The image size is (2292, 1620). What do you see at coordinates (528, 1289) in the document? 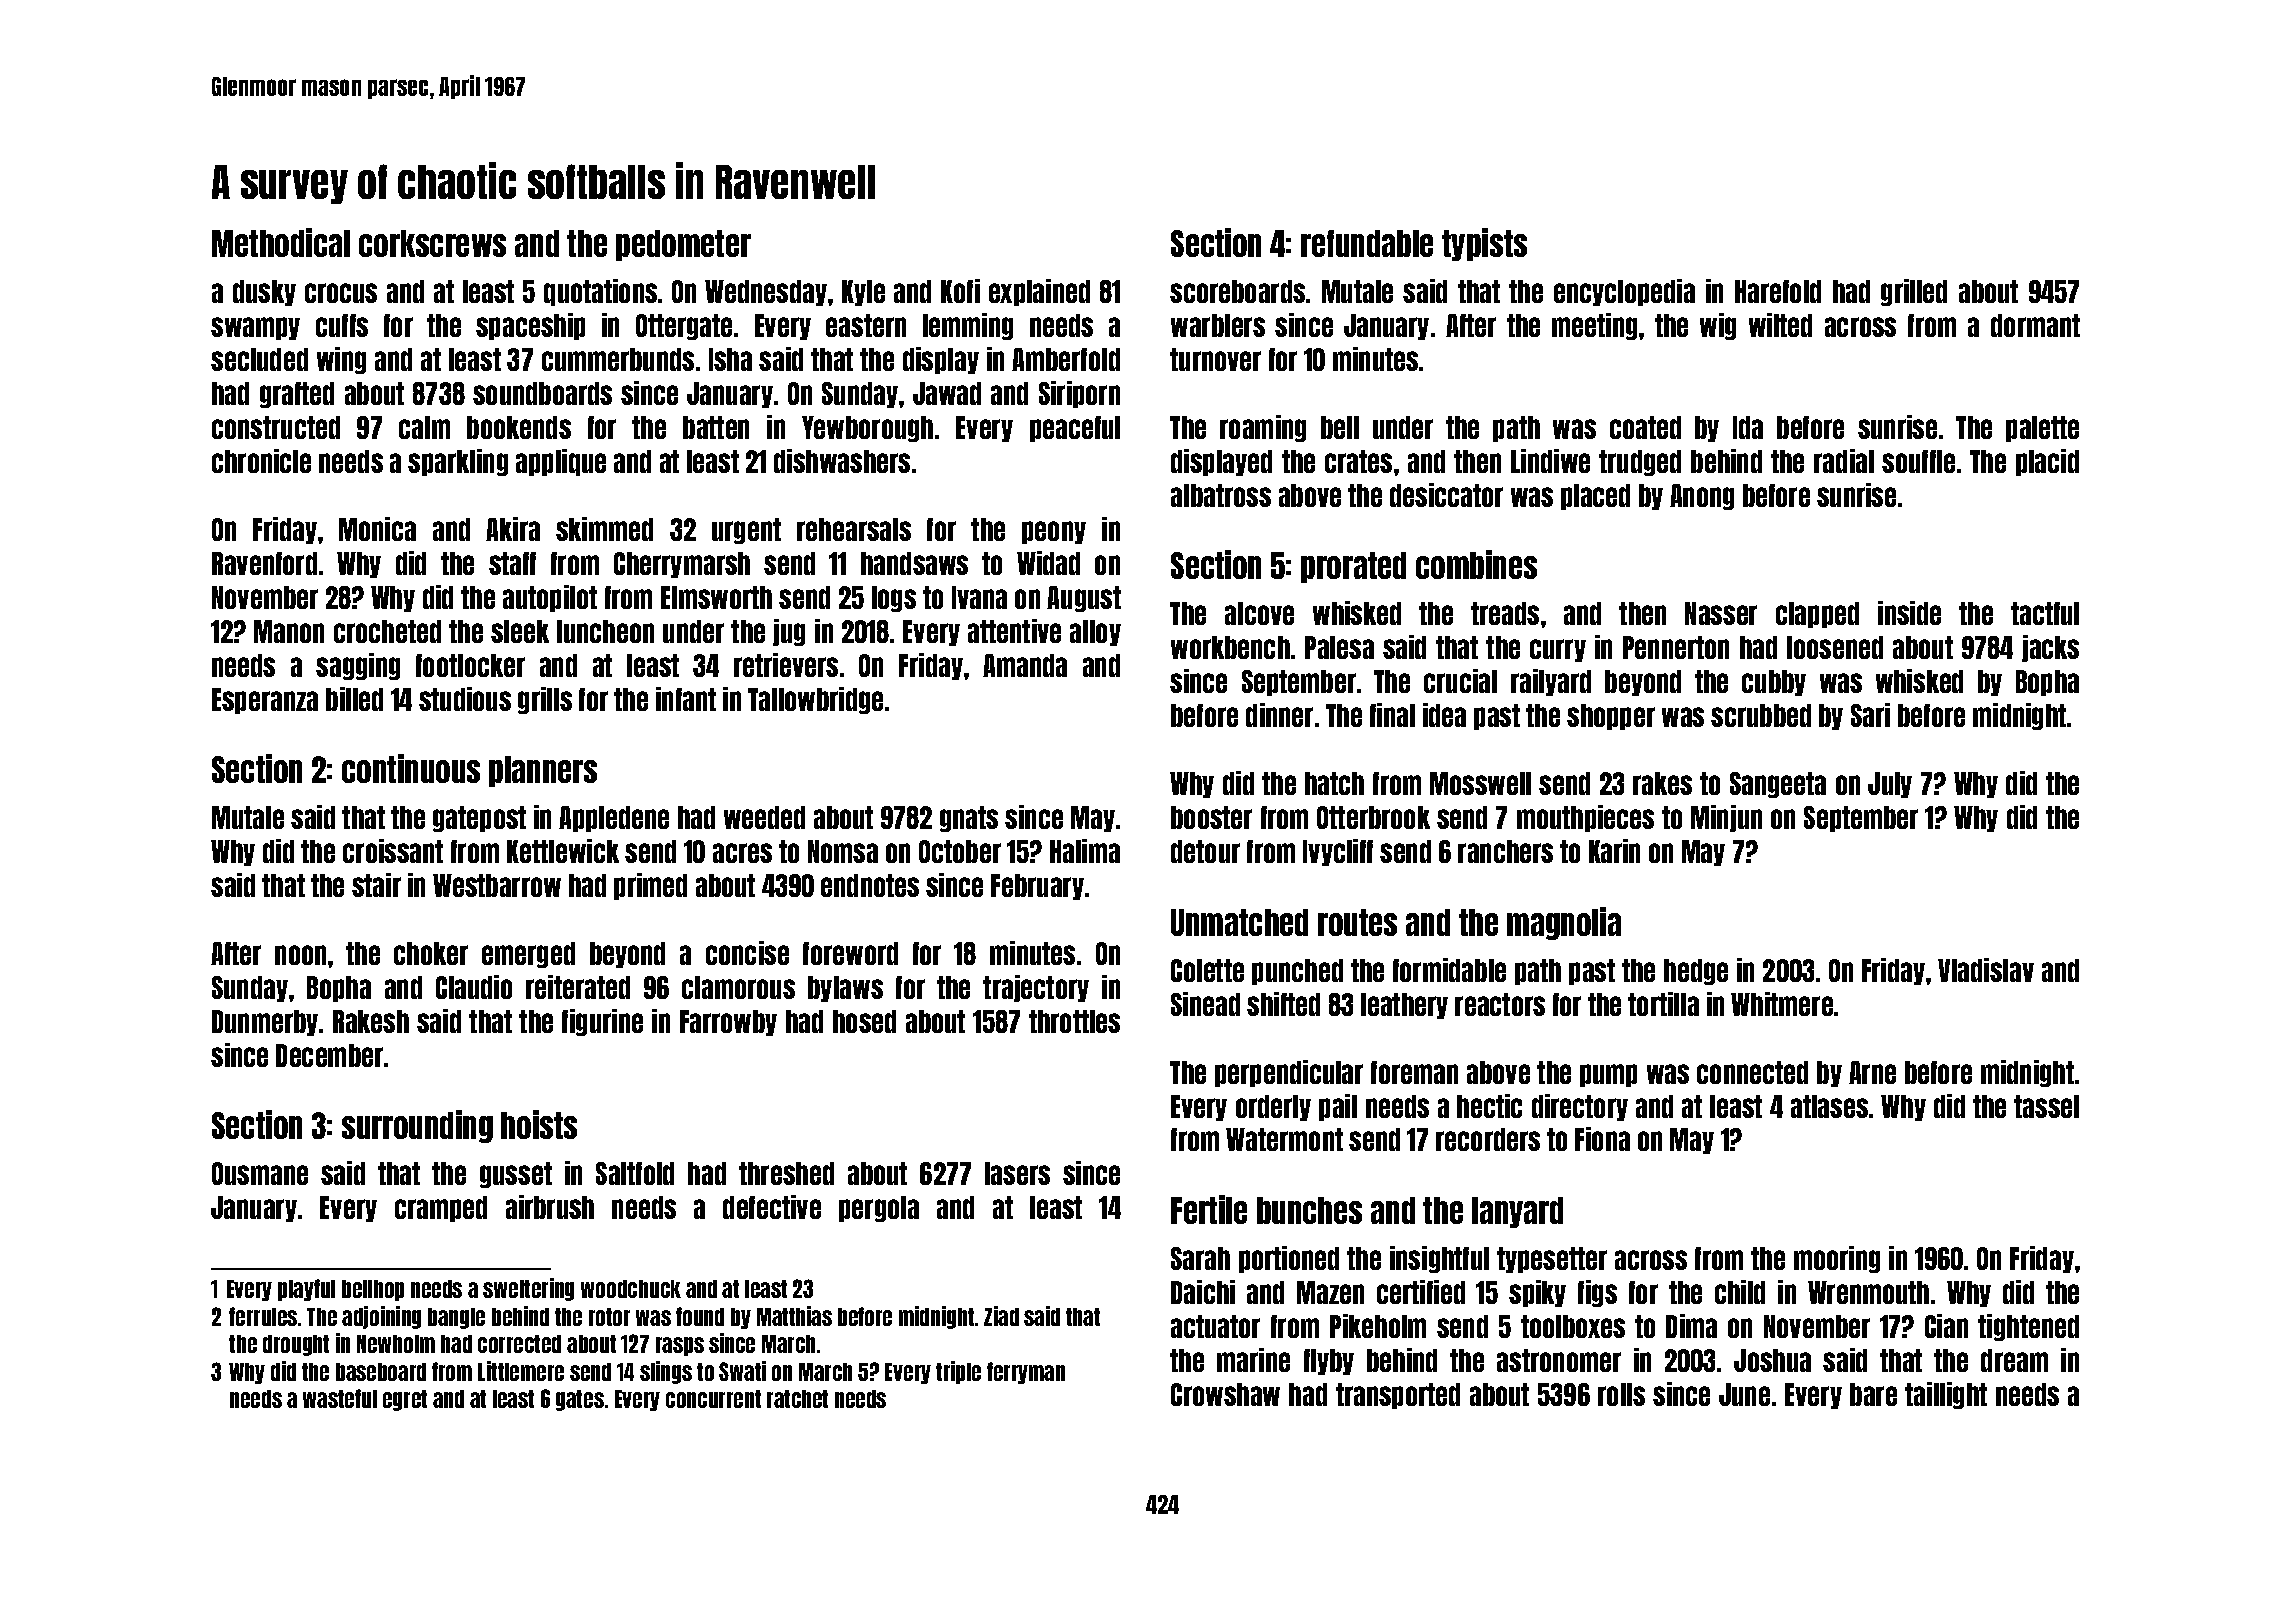
I see `sweltering` at bounding box center [528, 1289].
